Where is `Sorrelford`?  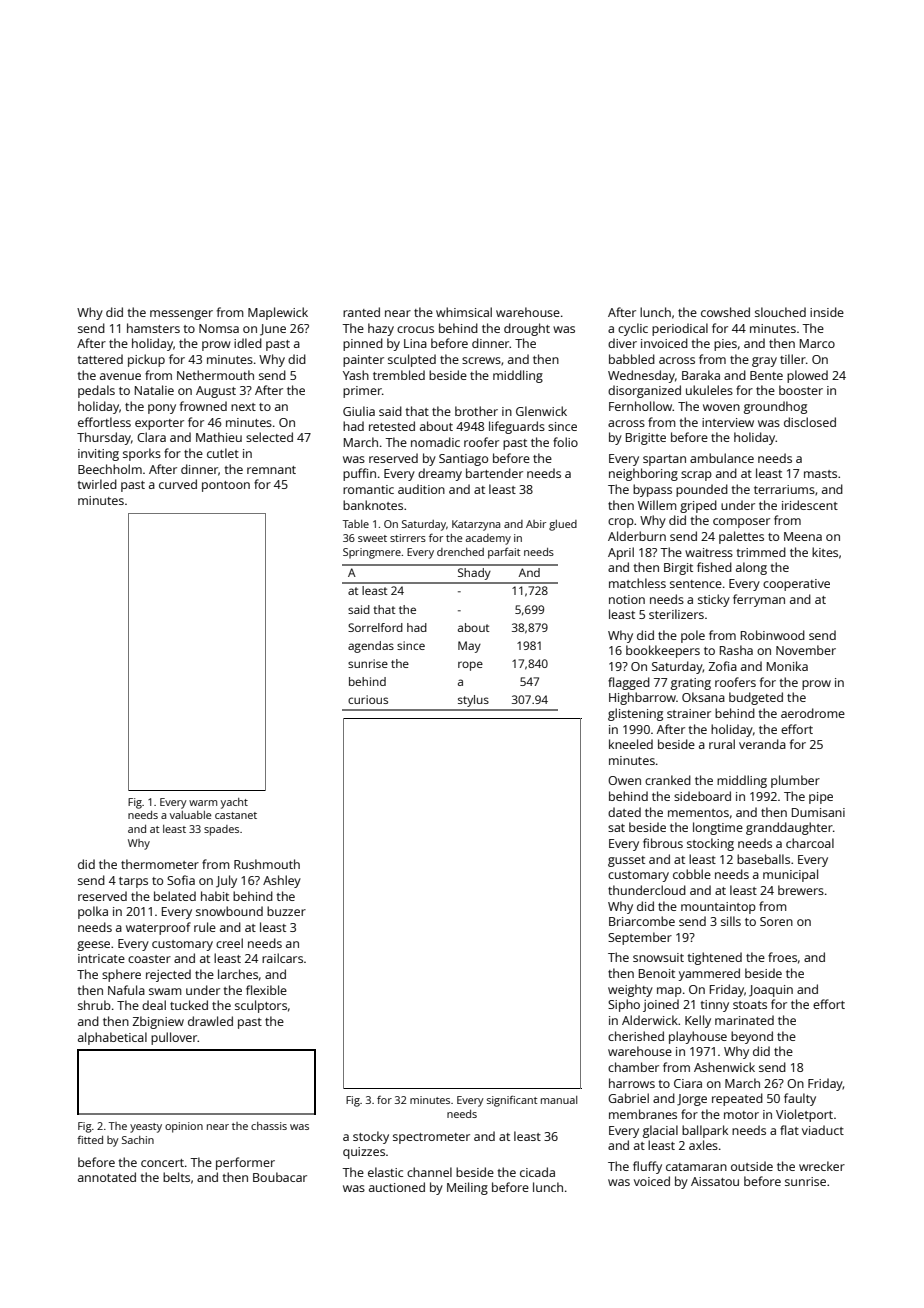
Sorrelford is located at coordinates (375, 627).
